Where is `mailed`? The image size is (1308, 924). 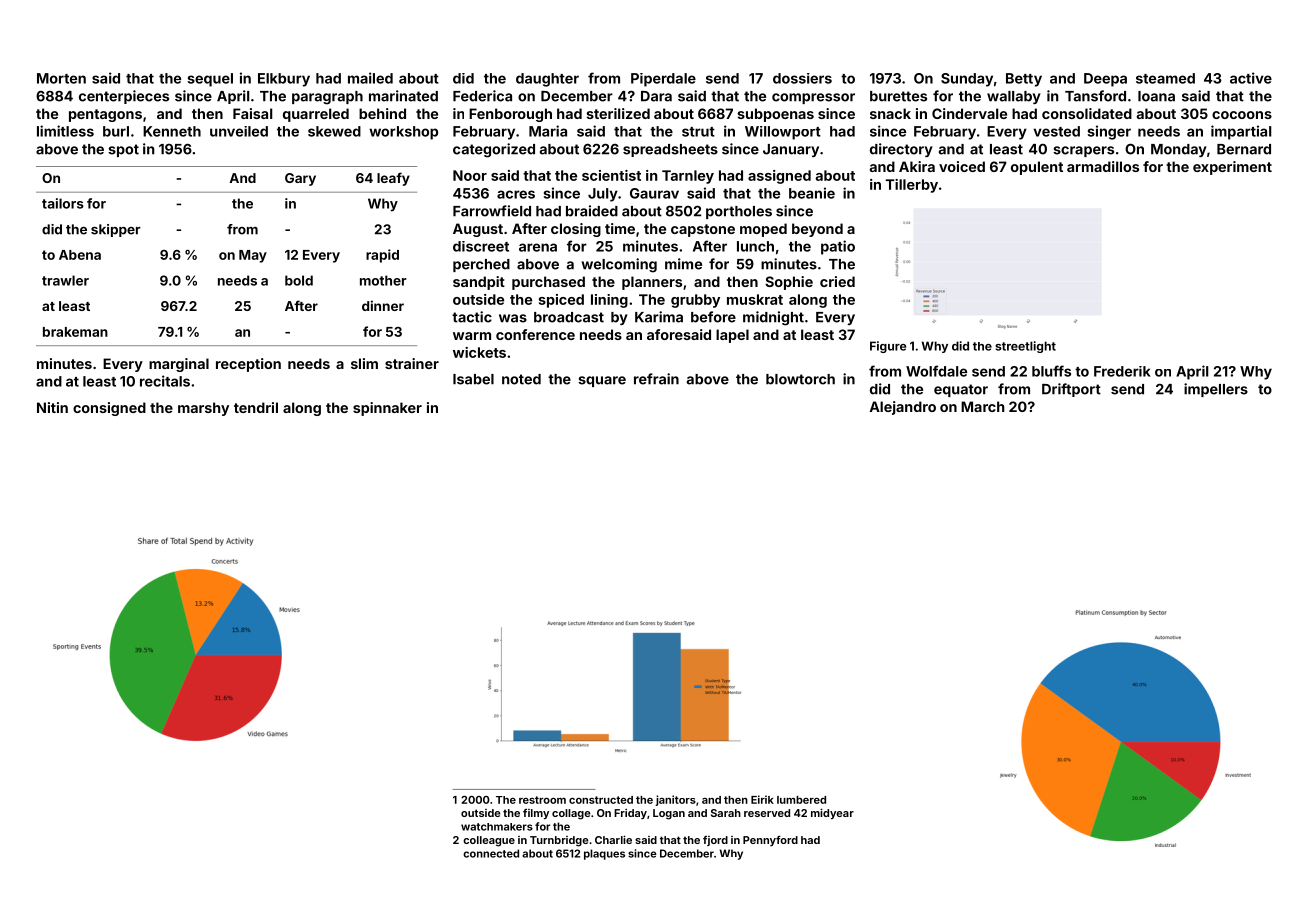 mailed is located at coordinates (370, 78).
